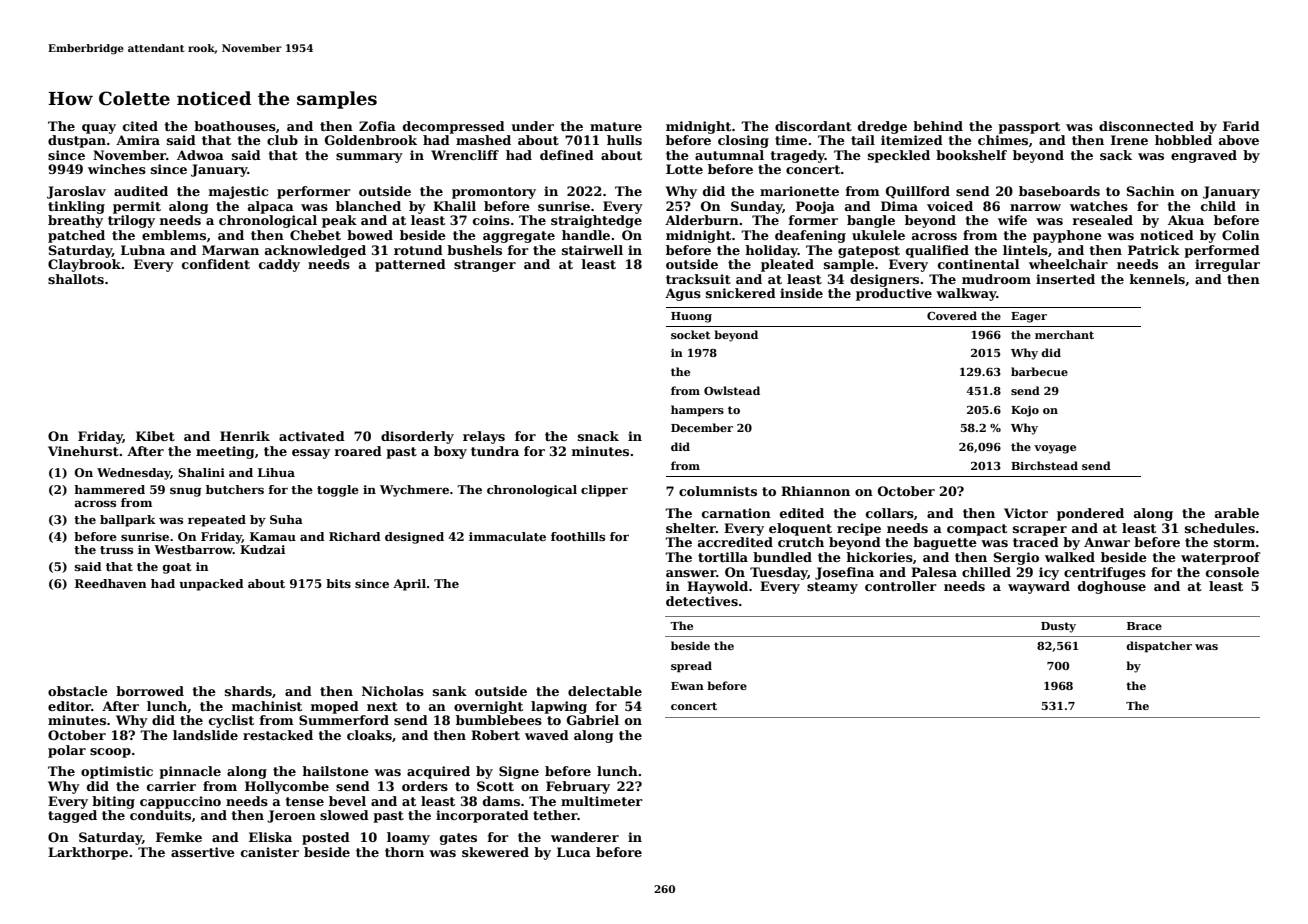  Describe the element at coordinates (1129, 140) in the page. I see `Irene` at that location.
